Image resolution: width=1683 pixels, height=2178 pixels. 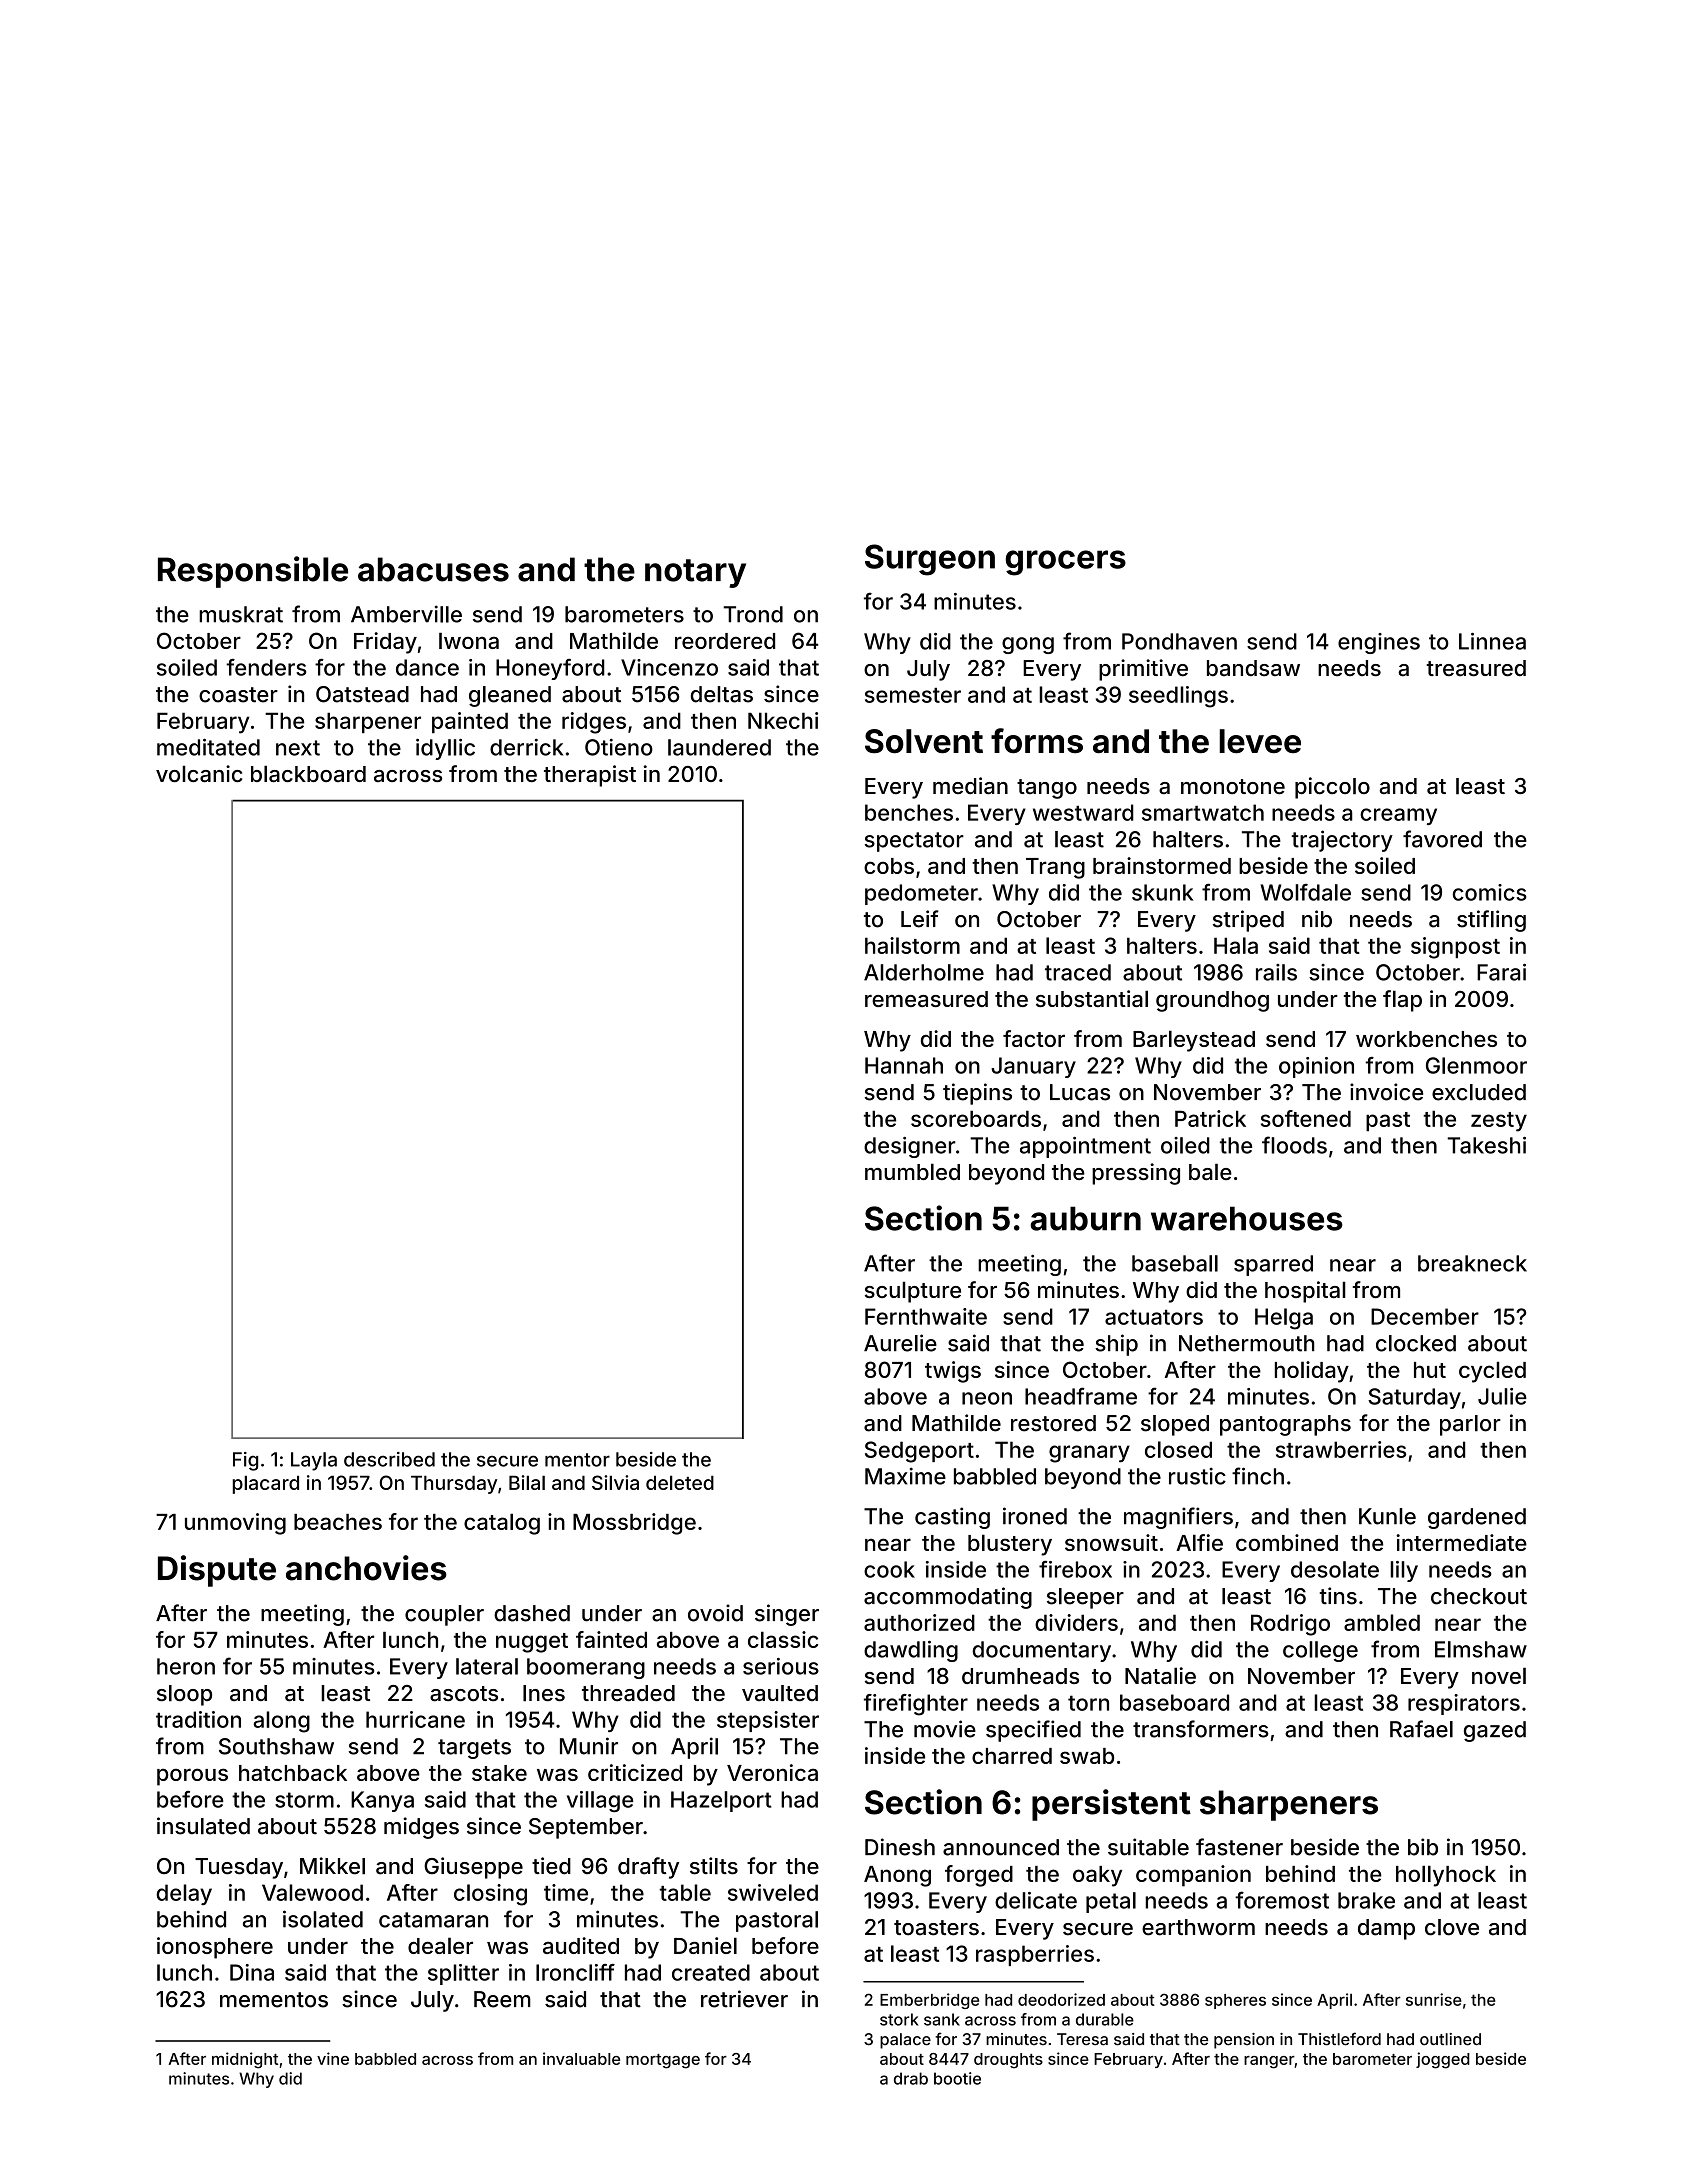 What do you see at coordinates (910, 1147) in the screenshot?
I see `designer` at bounding box center [910, 1147].
